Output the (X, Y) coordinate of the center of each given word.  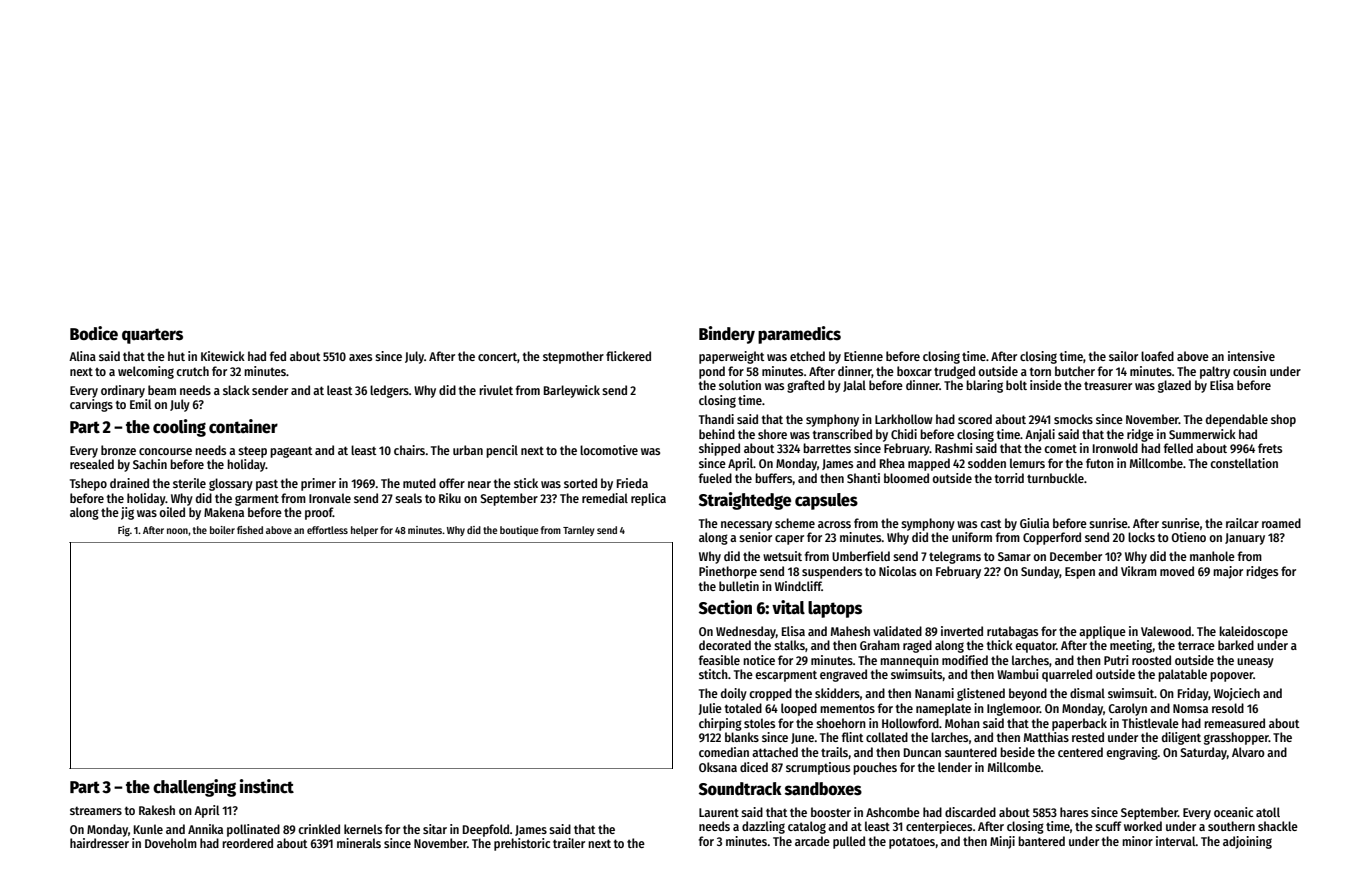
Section (725, 607)
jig (127, 513)
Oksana (718, 767)
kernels (363, 829)
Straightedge (745, 501)
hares (1074, 812)
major (1228, 572)
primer (318, 484)
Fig (124, 531)
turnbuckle (1055, 478)
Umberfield (861, 556)
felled (1178, 448)
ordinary (123, 391)
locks (1141, 537)
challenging (194, 788)
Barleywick (572, 391)
